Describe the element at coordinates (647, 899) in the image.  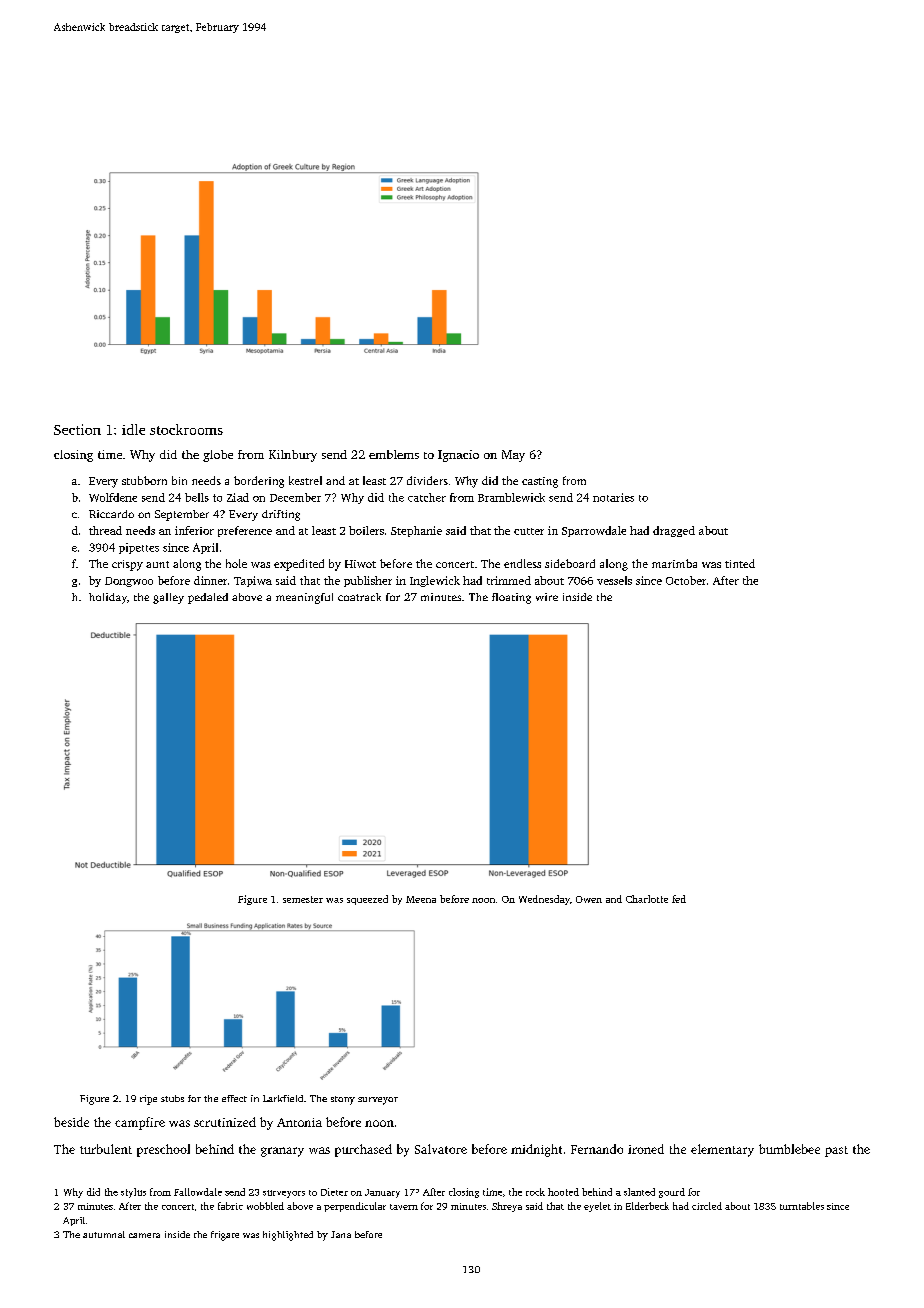
I see `Charlotte` at that location.
